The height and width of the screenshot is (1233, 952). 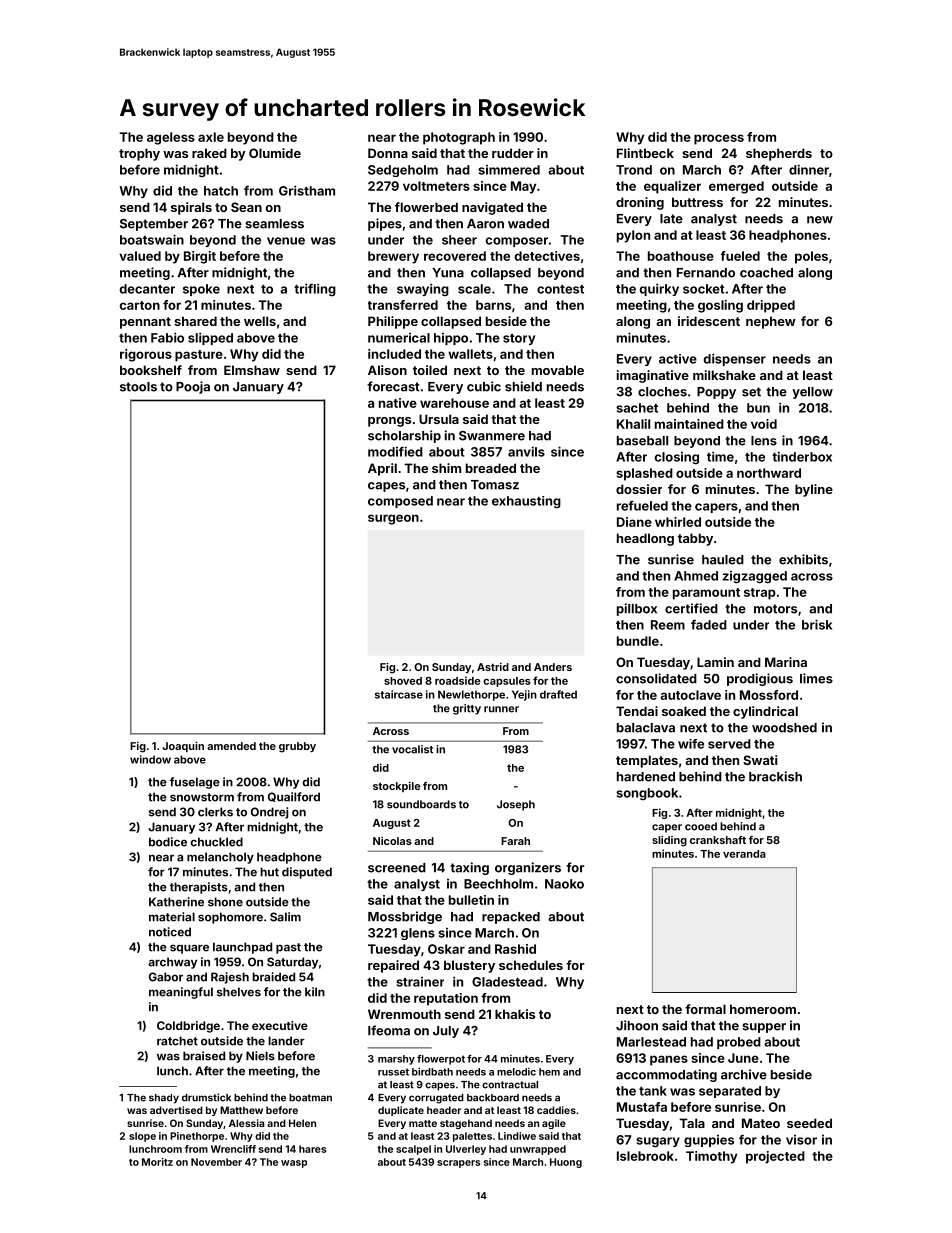 What do you see at coordinates (755, 577) in the screenshot?
I see `zigzagged` at bounding box center [755, 577].
